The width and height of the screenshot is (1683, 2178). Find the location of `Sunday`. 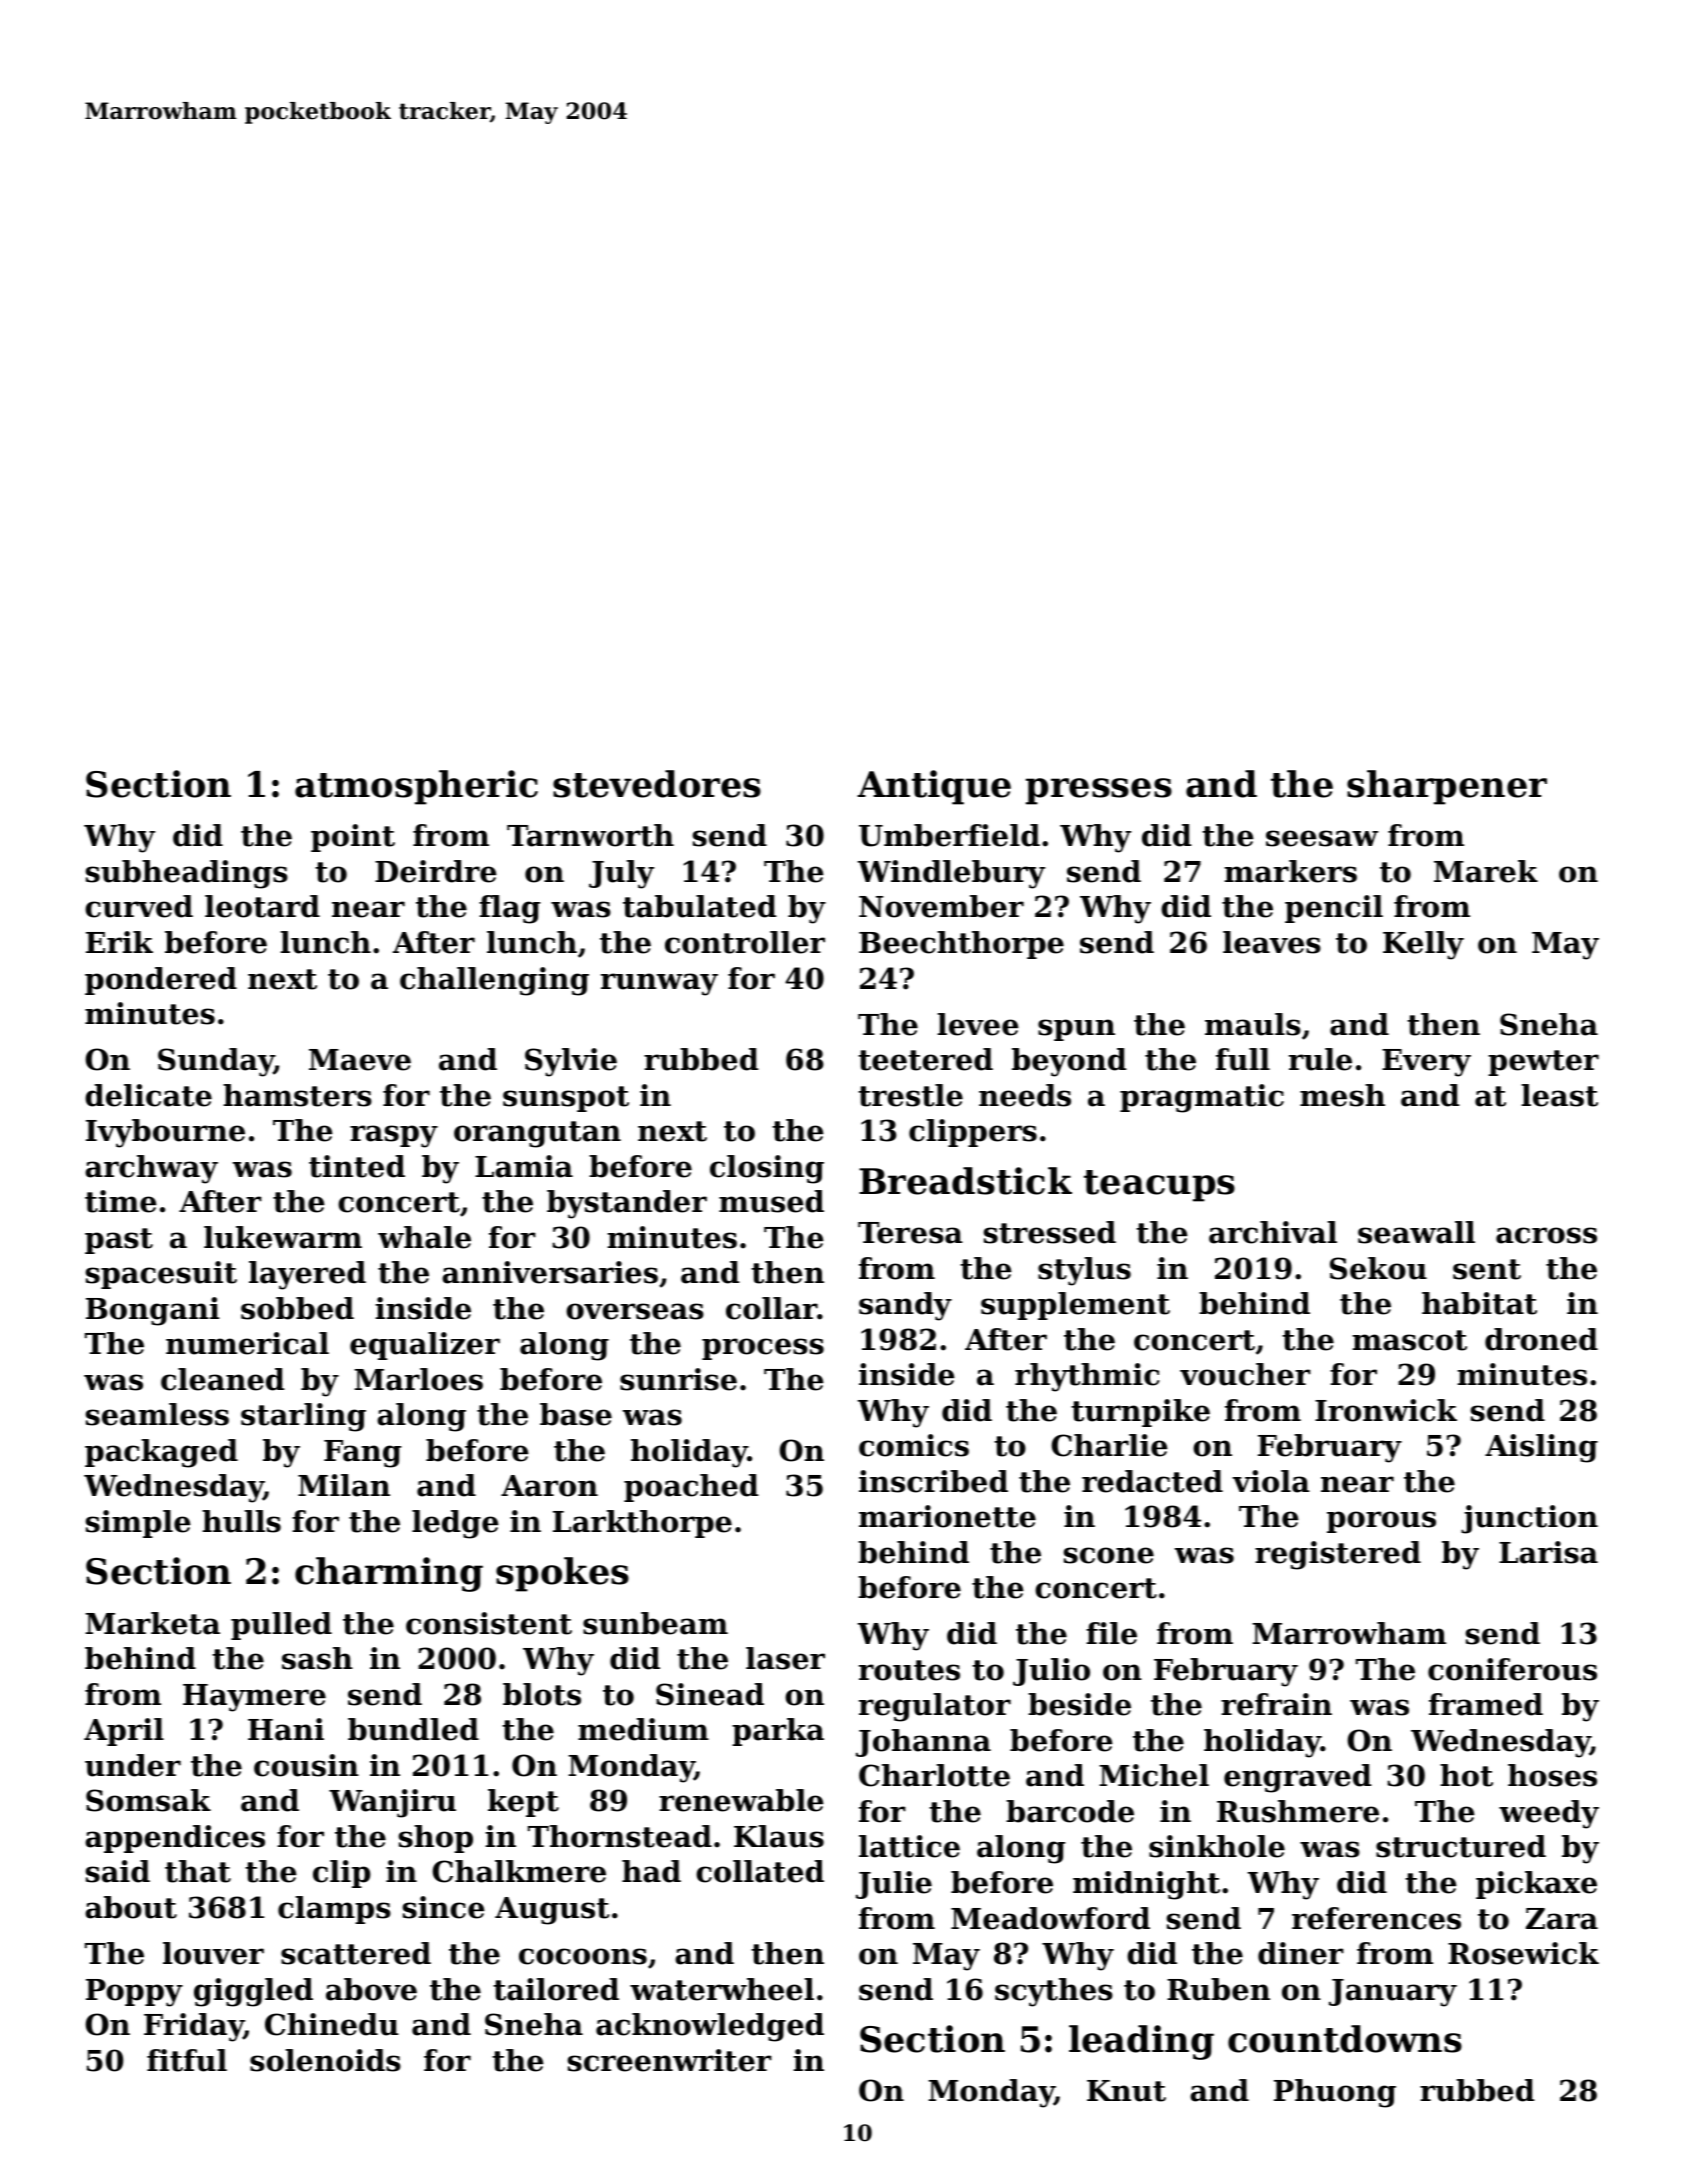

Sunday is located at coordinates (216, 1062).
